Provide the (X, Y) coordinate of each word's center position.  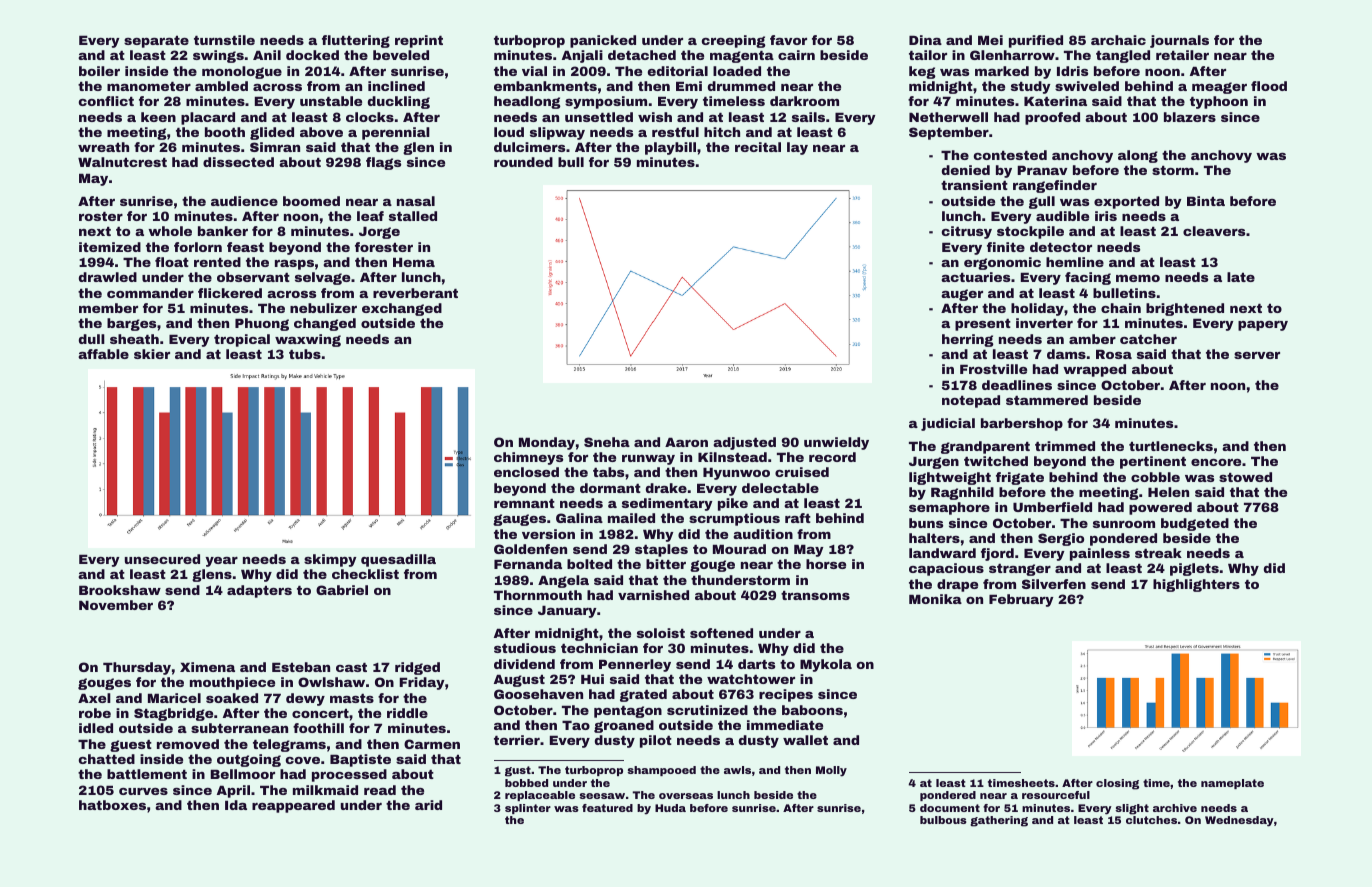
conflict (106, 101)
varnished (653, 595)
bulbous (943, 820)
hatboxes (112, 805)
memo (1138, 278)
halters (934, 538)
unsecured (162, 559)
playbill (670, 148)
